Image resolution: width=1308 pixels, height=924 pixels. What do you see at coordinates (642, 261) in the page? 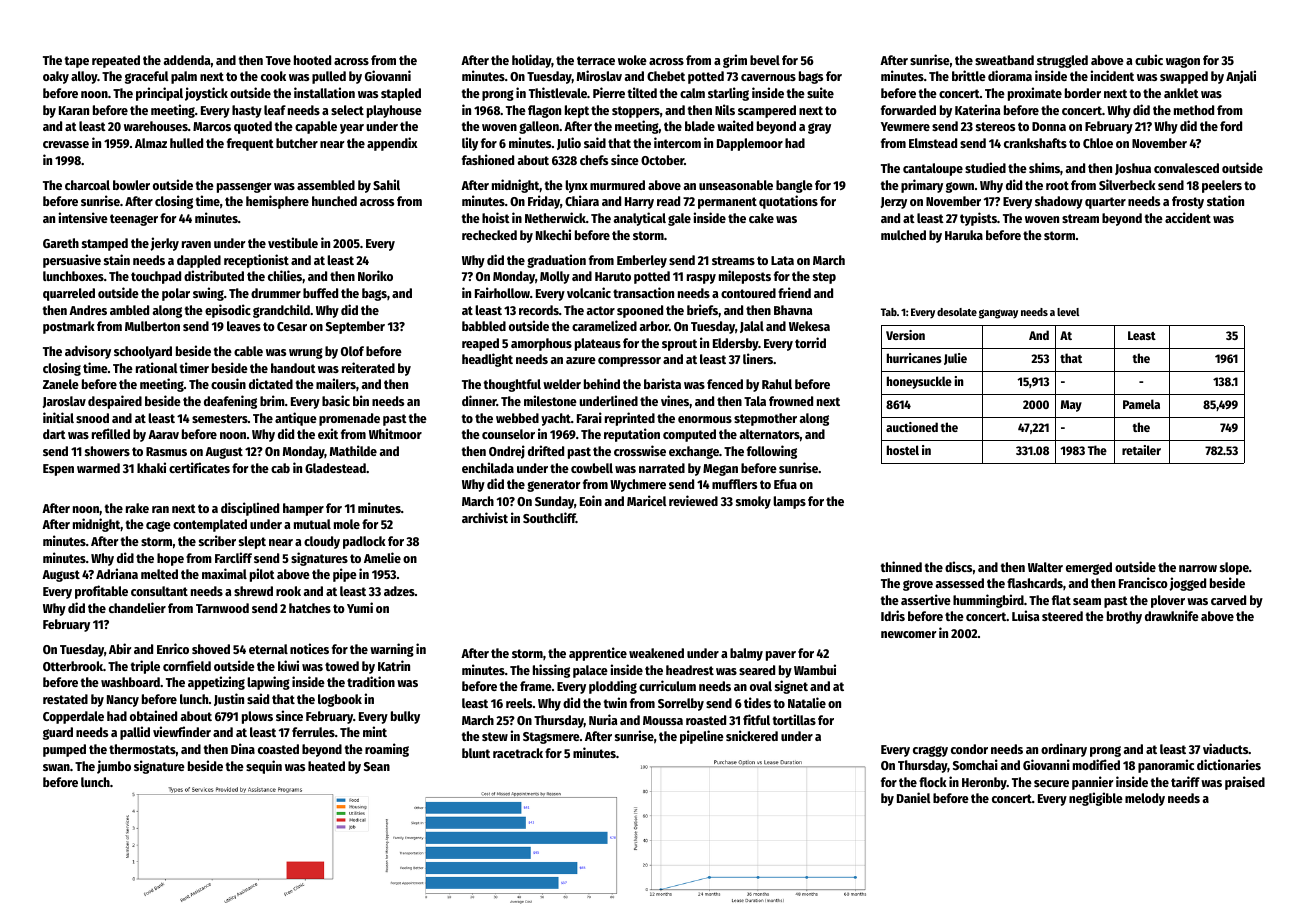
I see `Emberley` at bounding box center [642, 261].
